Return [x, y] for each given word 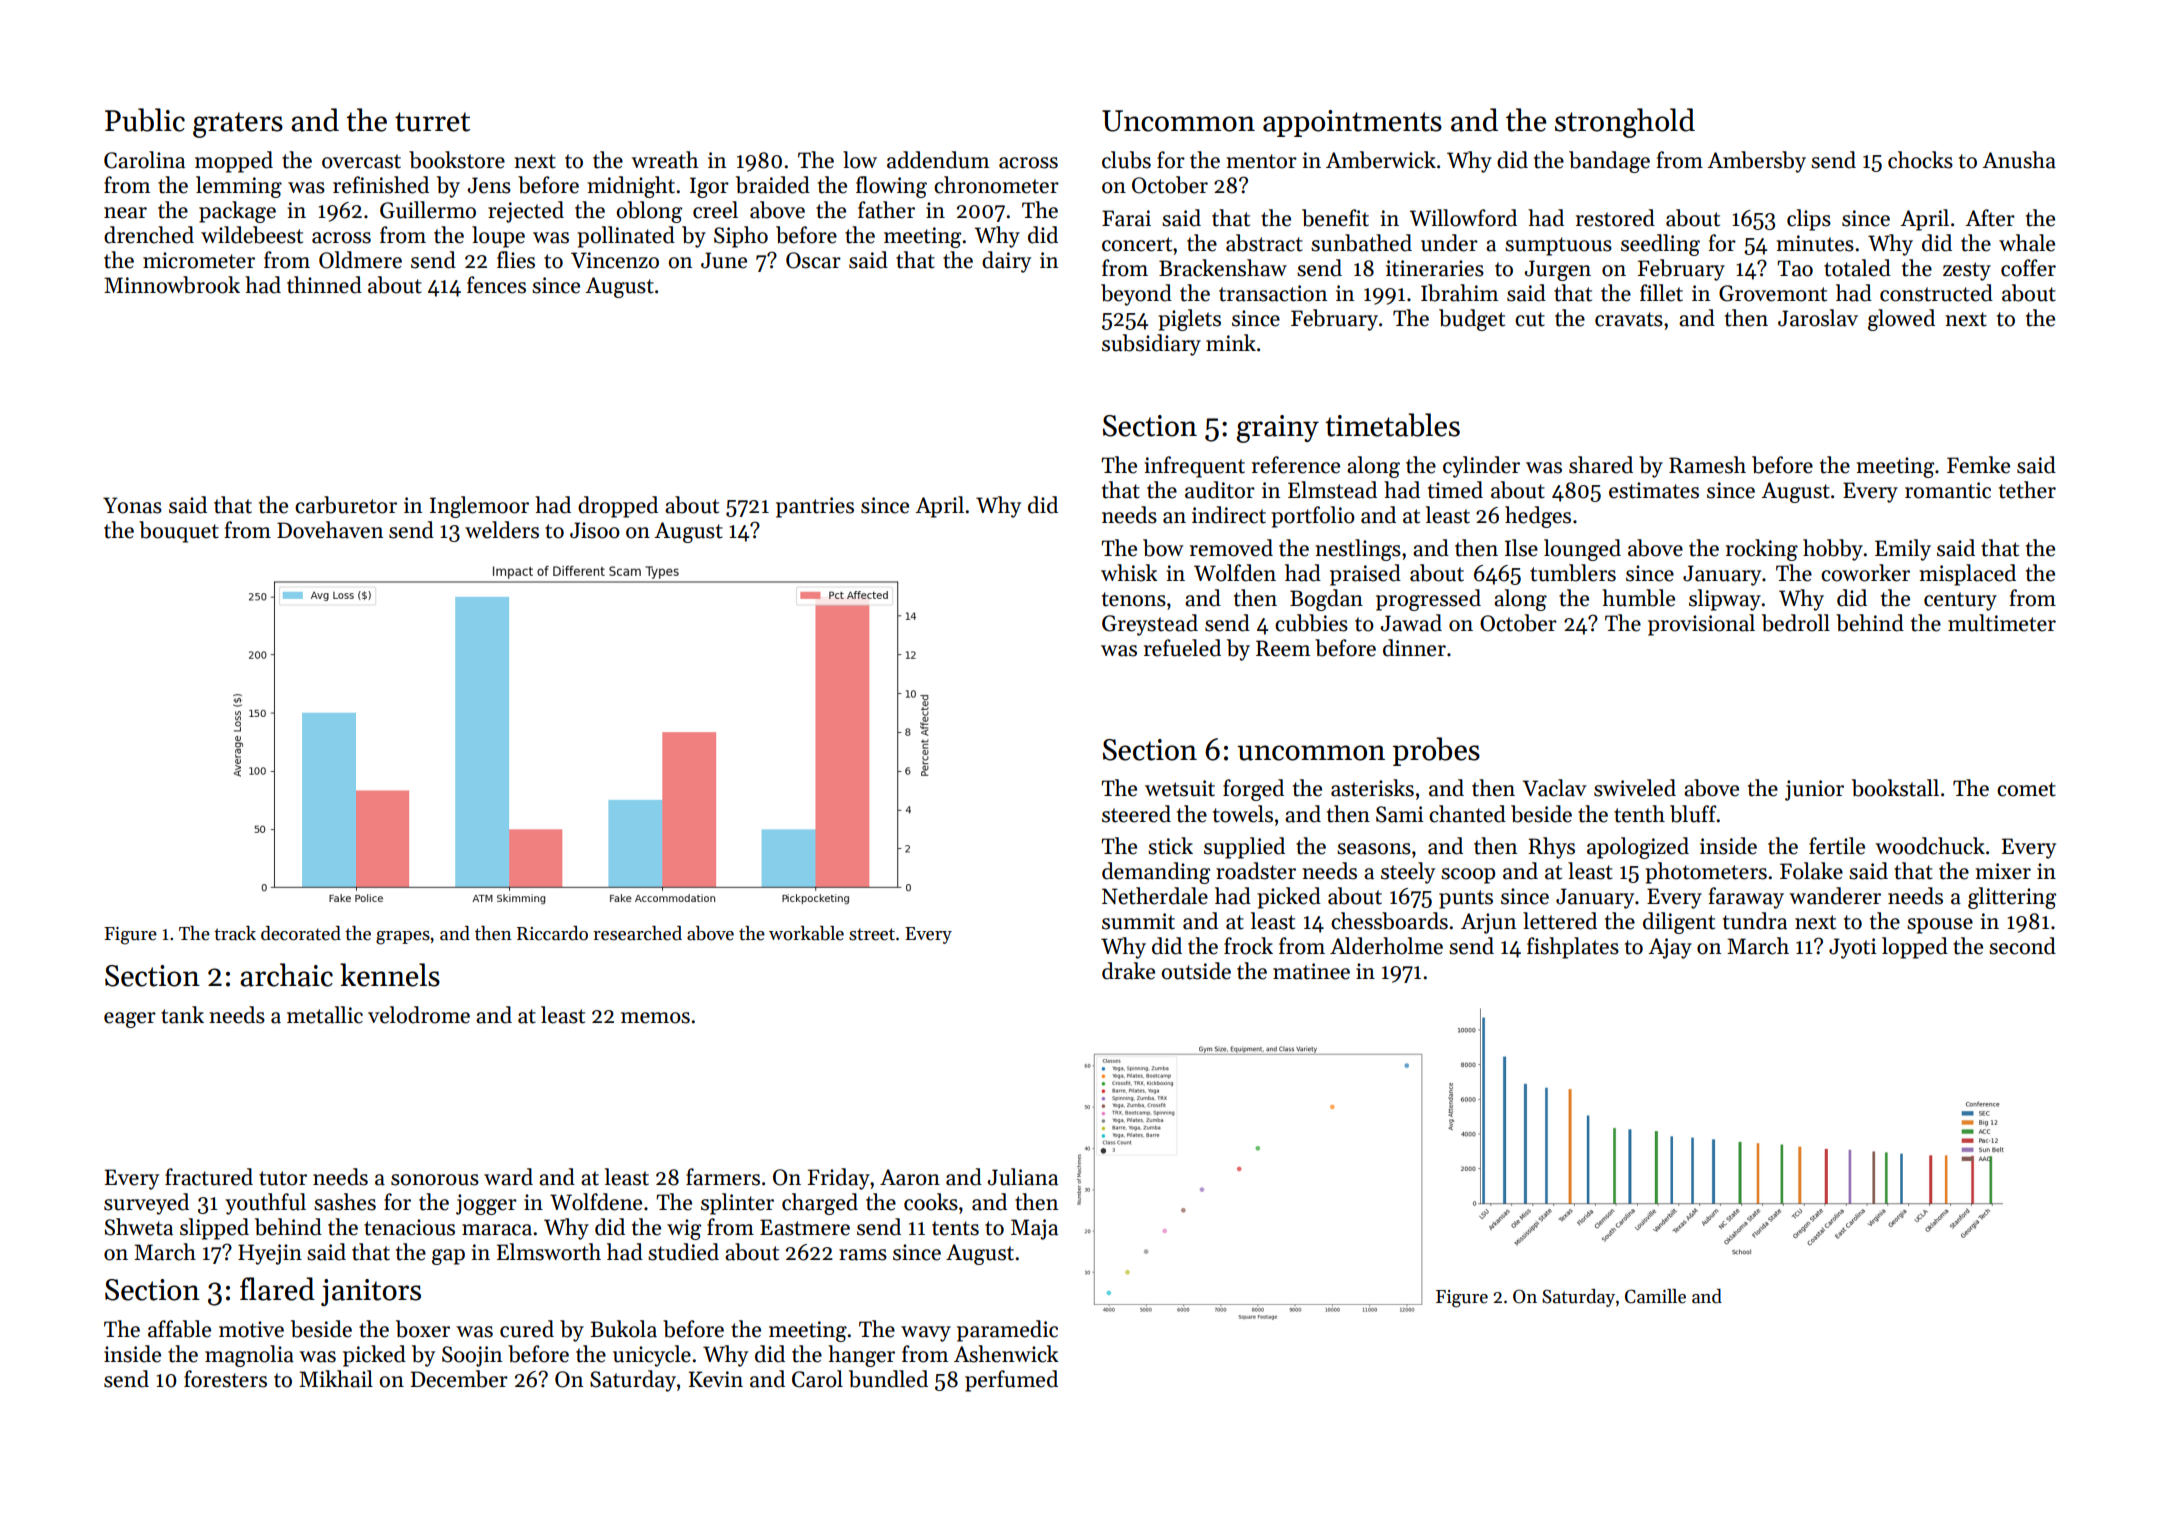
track [235, 933]
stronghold [1625, 123]
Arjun [1488, 923]
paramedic [1007, 1331]
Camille [1655, 1296]
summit [1138, 921]
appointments [1352, 123]
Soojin [472, 1356]
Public [145, 120]
